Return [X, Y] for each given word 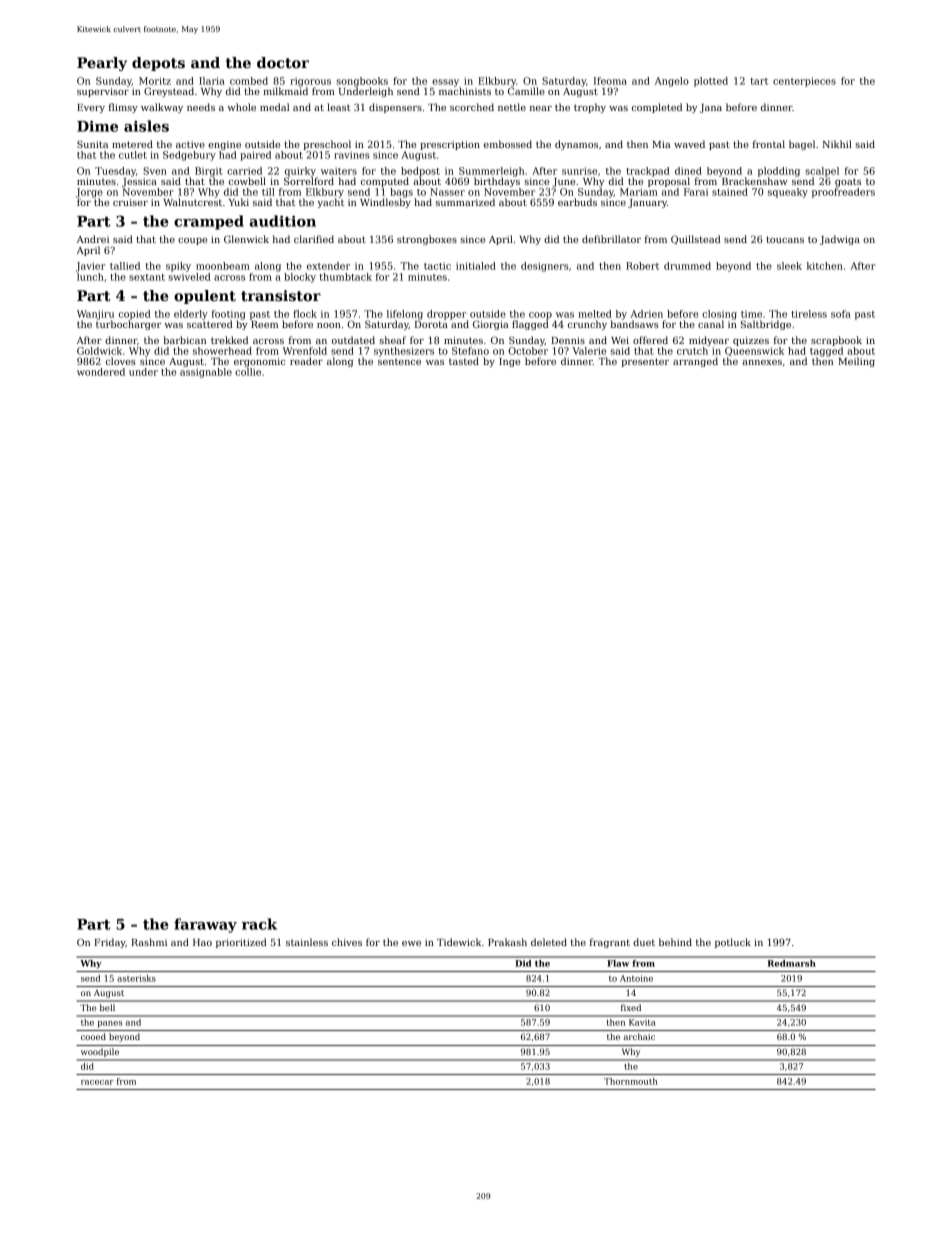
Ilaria [212, 81]
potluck [733, 943]
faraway [205, 925]
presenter [645, 362]
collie [248, 372]
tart [759, 81]
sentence [399, 361]
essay [445, 83]
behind [675, 942]
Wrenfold [305, 351]
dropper [446, 315]
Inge [509, 362]
